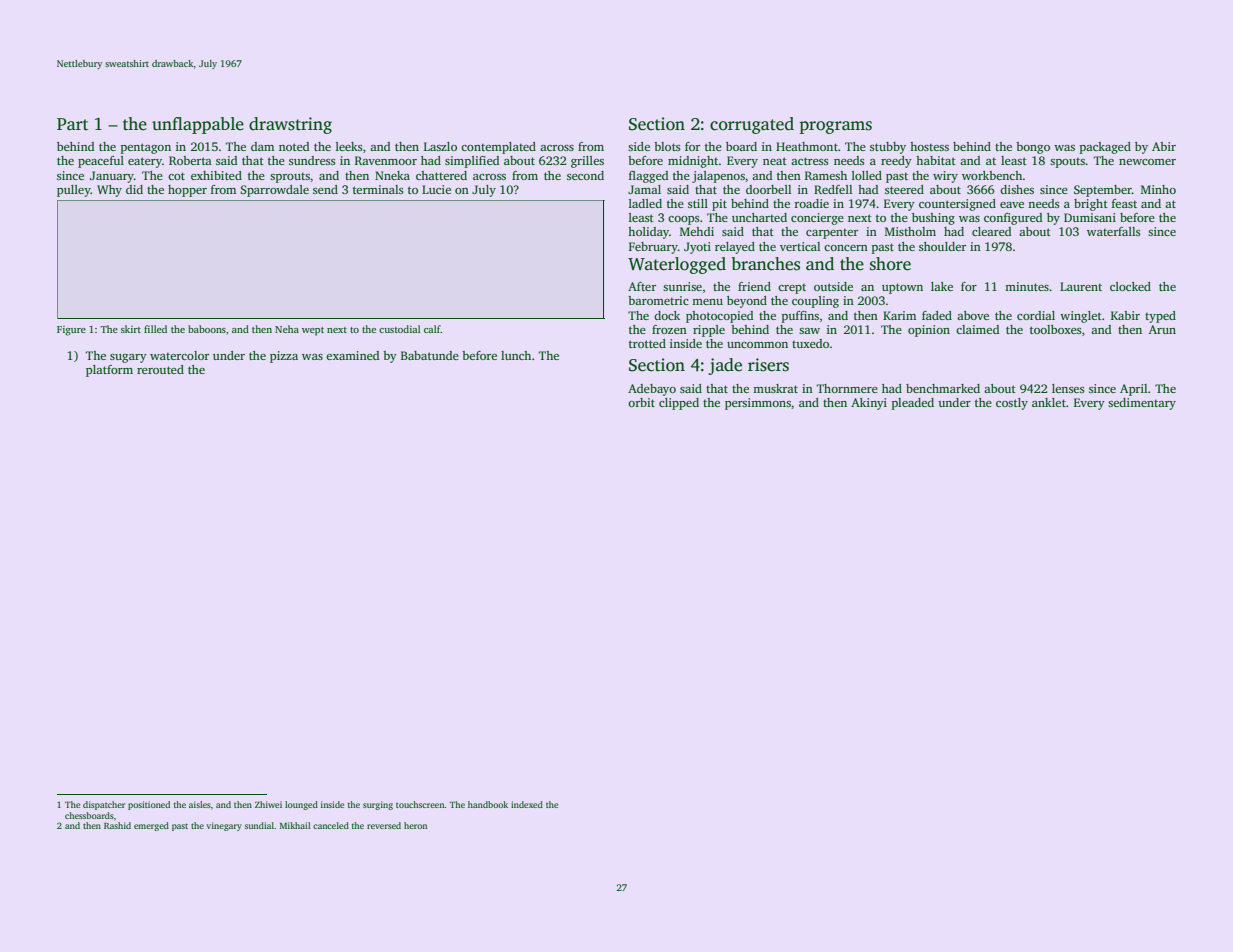 This document has height=952, width=1233. I want to click on February, so click(653, 248).
